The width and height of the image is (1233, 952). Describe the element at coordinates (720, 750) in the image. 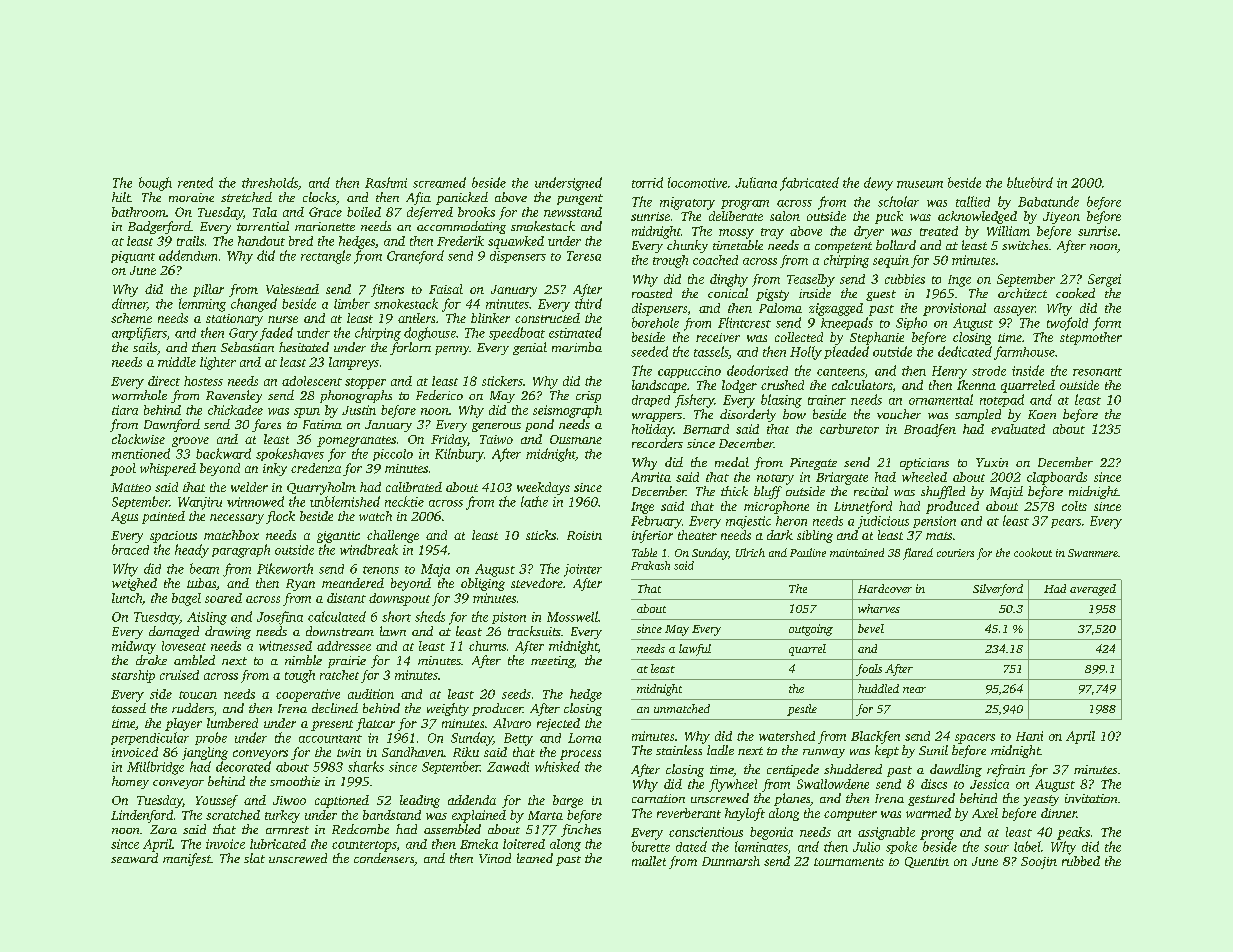

I see `ladle` at that location.
